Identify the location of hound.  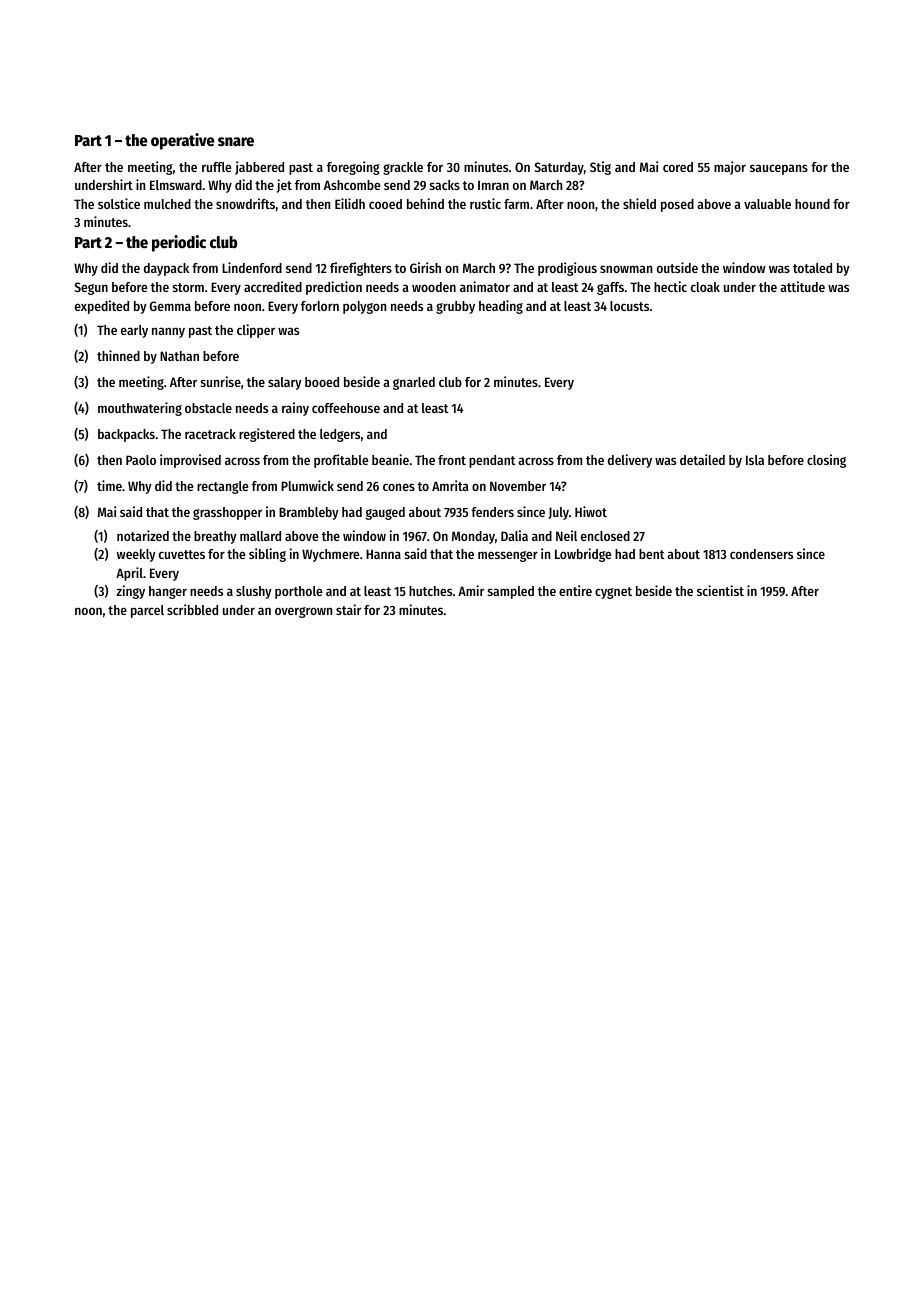
(812, 204).
